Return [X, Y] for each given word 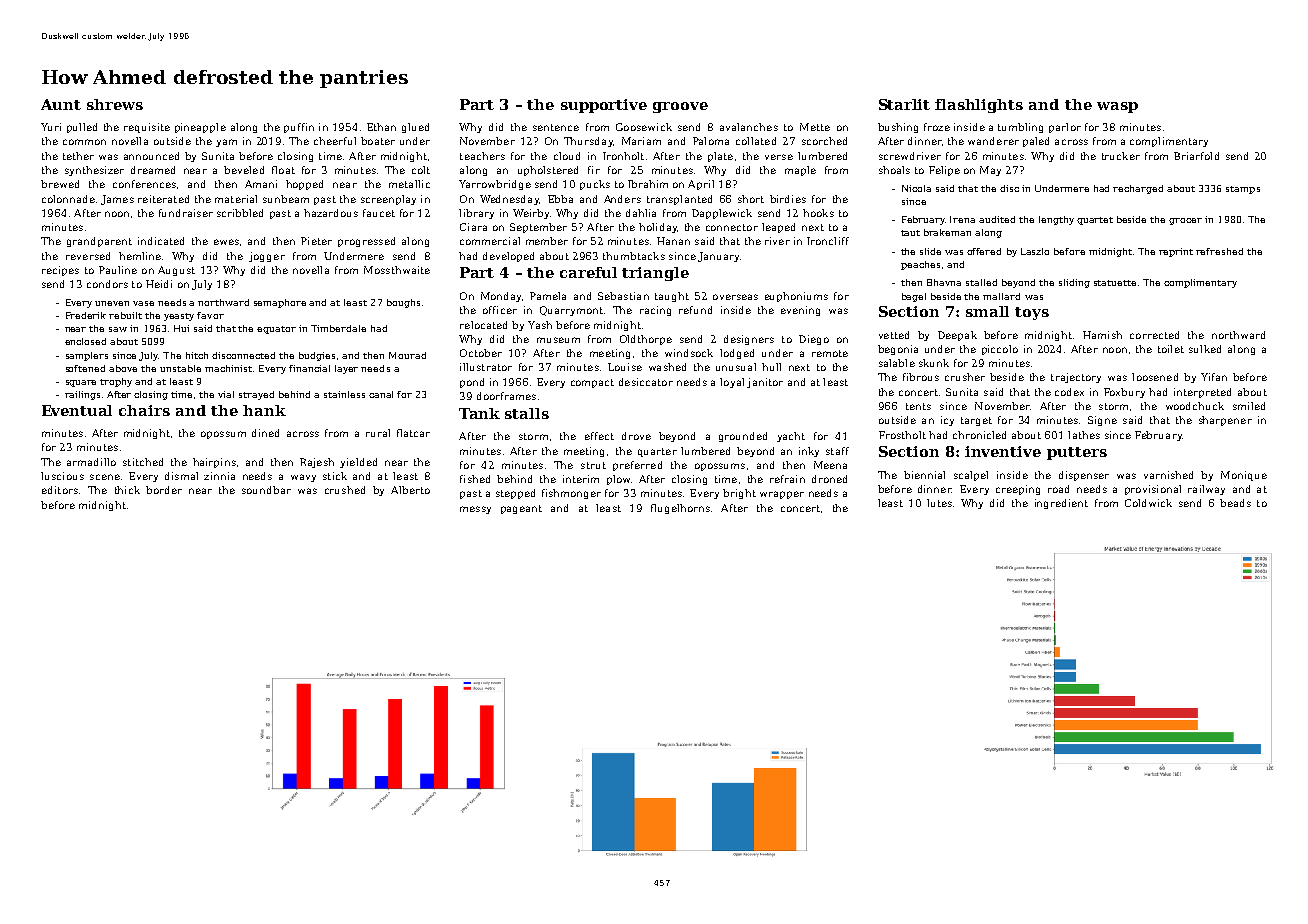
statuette [1115, 283]
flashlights [979, 106]
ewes [226, 242]
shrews [115, 104]
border [164, 490]
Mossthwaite [397, 270]
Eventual [77, 410]
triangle [655, 274]
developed [508, 257]
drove [636, 436]
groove [680, 107]
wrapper [782, 495]
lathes [1084, 435]
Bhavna [944, 282]
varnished [1168, 475]
